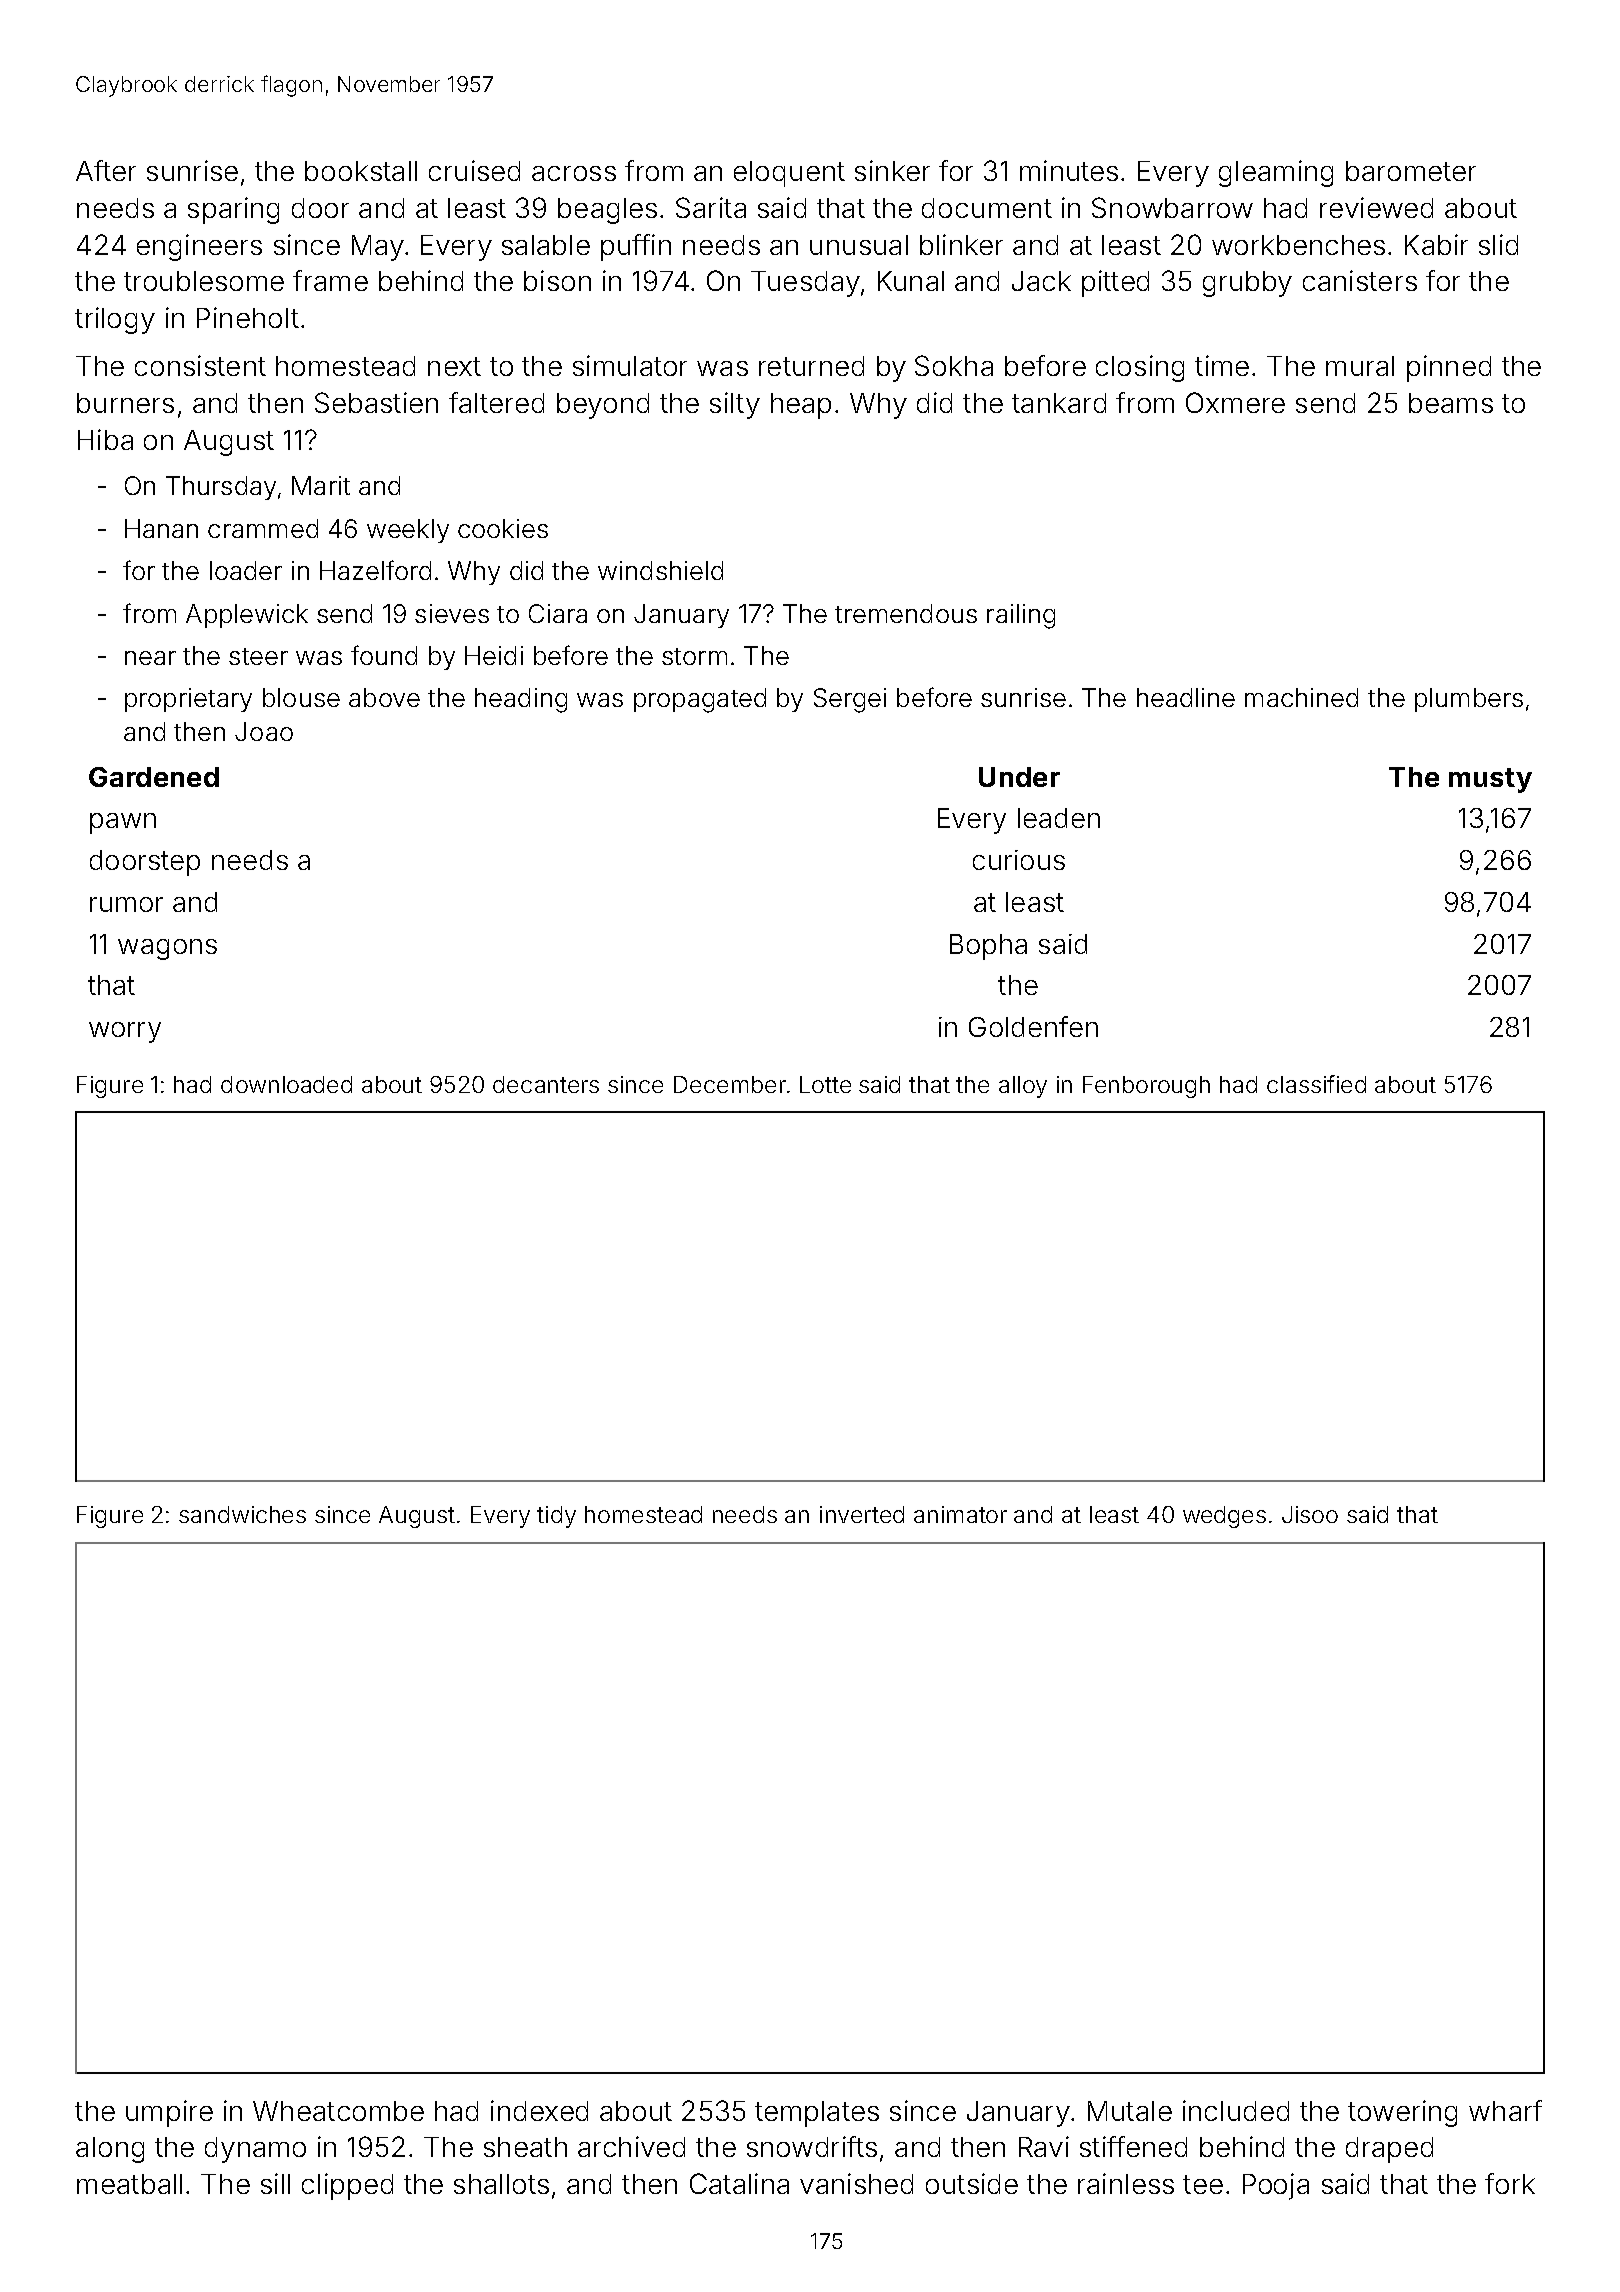 The height and width of the screenshot is (2292, 1620). Describe the element at coordinates (539, 2110) in the screenshot. I see `indexed` at that location.
